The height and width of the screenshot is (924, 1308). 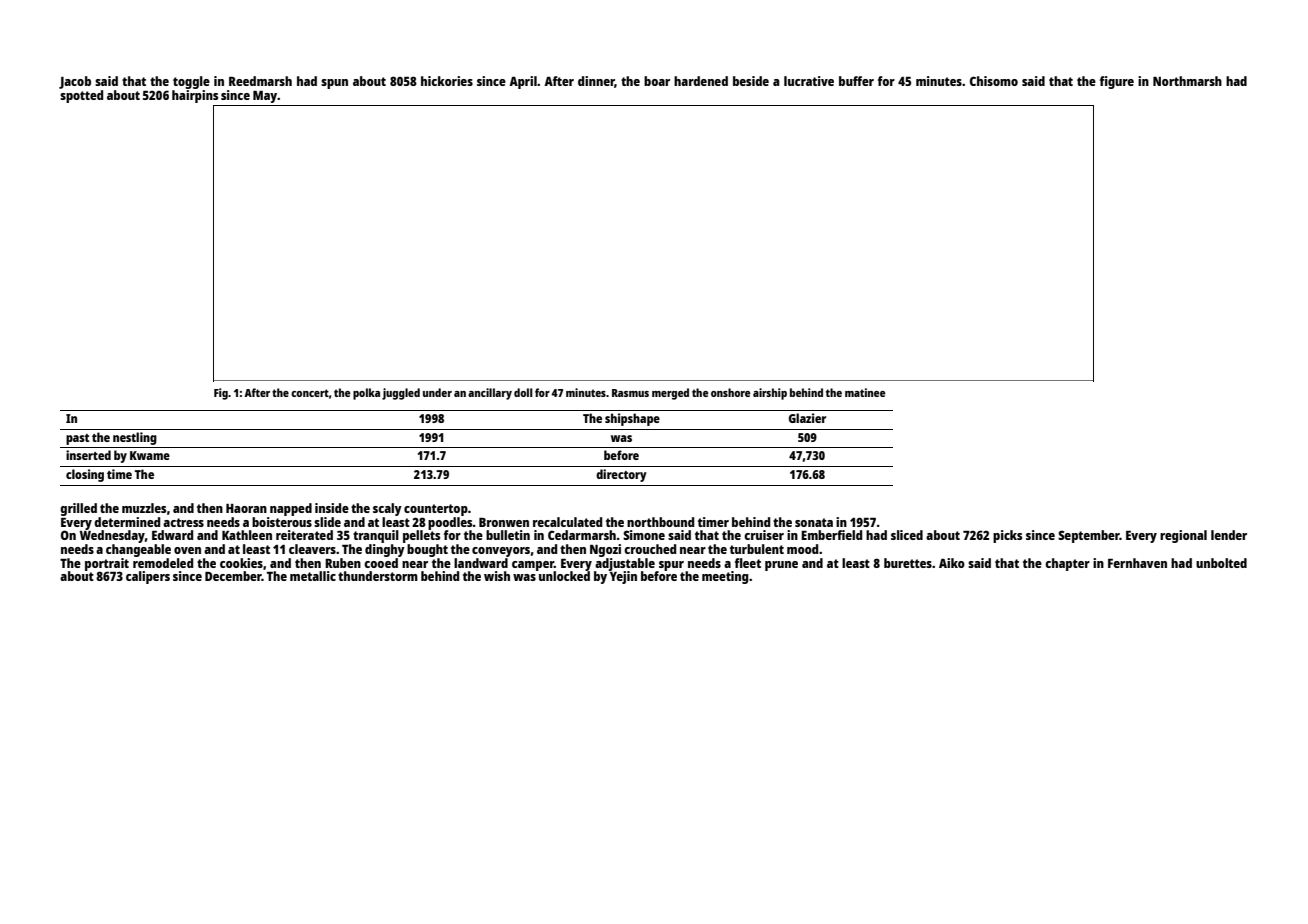 What do you see at coordinates (952, 563) in the screenshot?
I see `Aiko` at bounding box center [952, 563].
